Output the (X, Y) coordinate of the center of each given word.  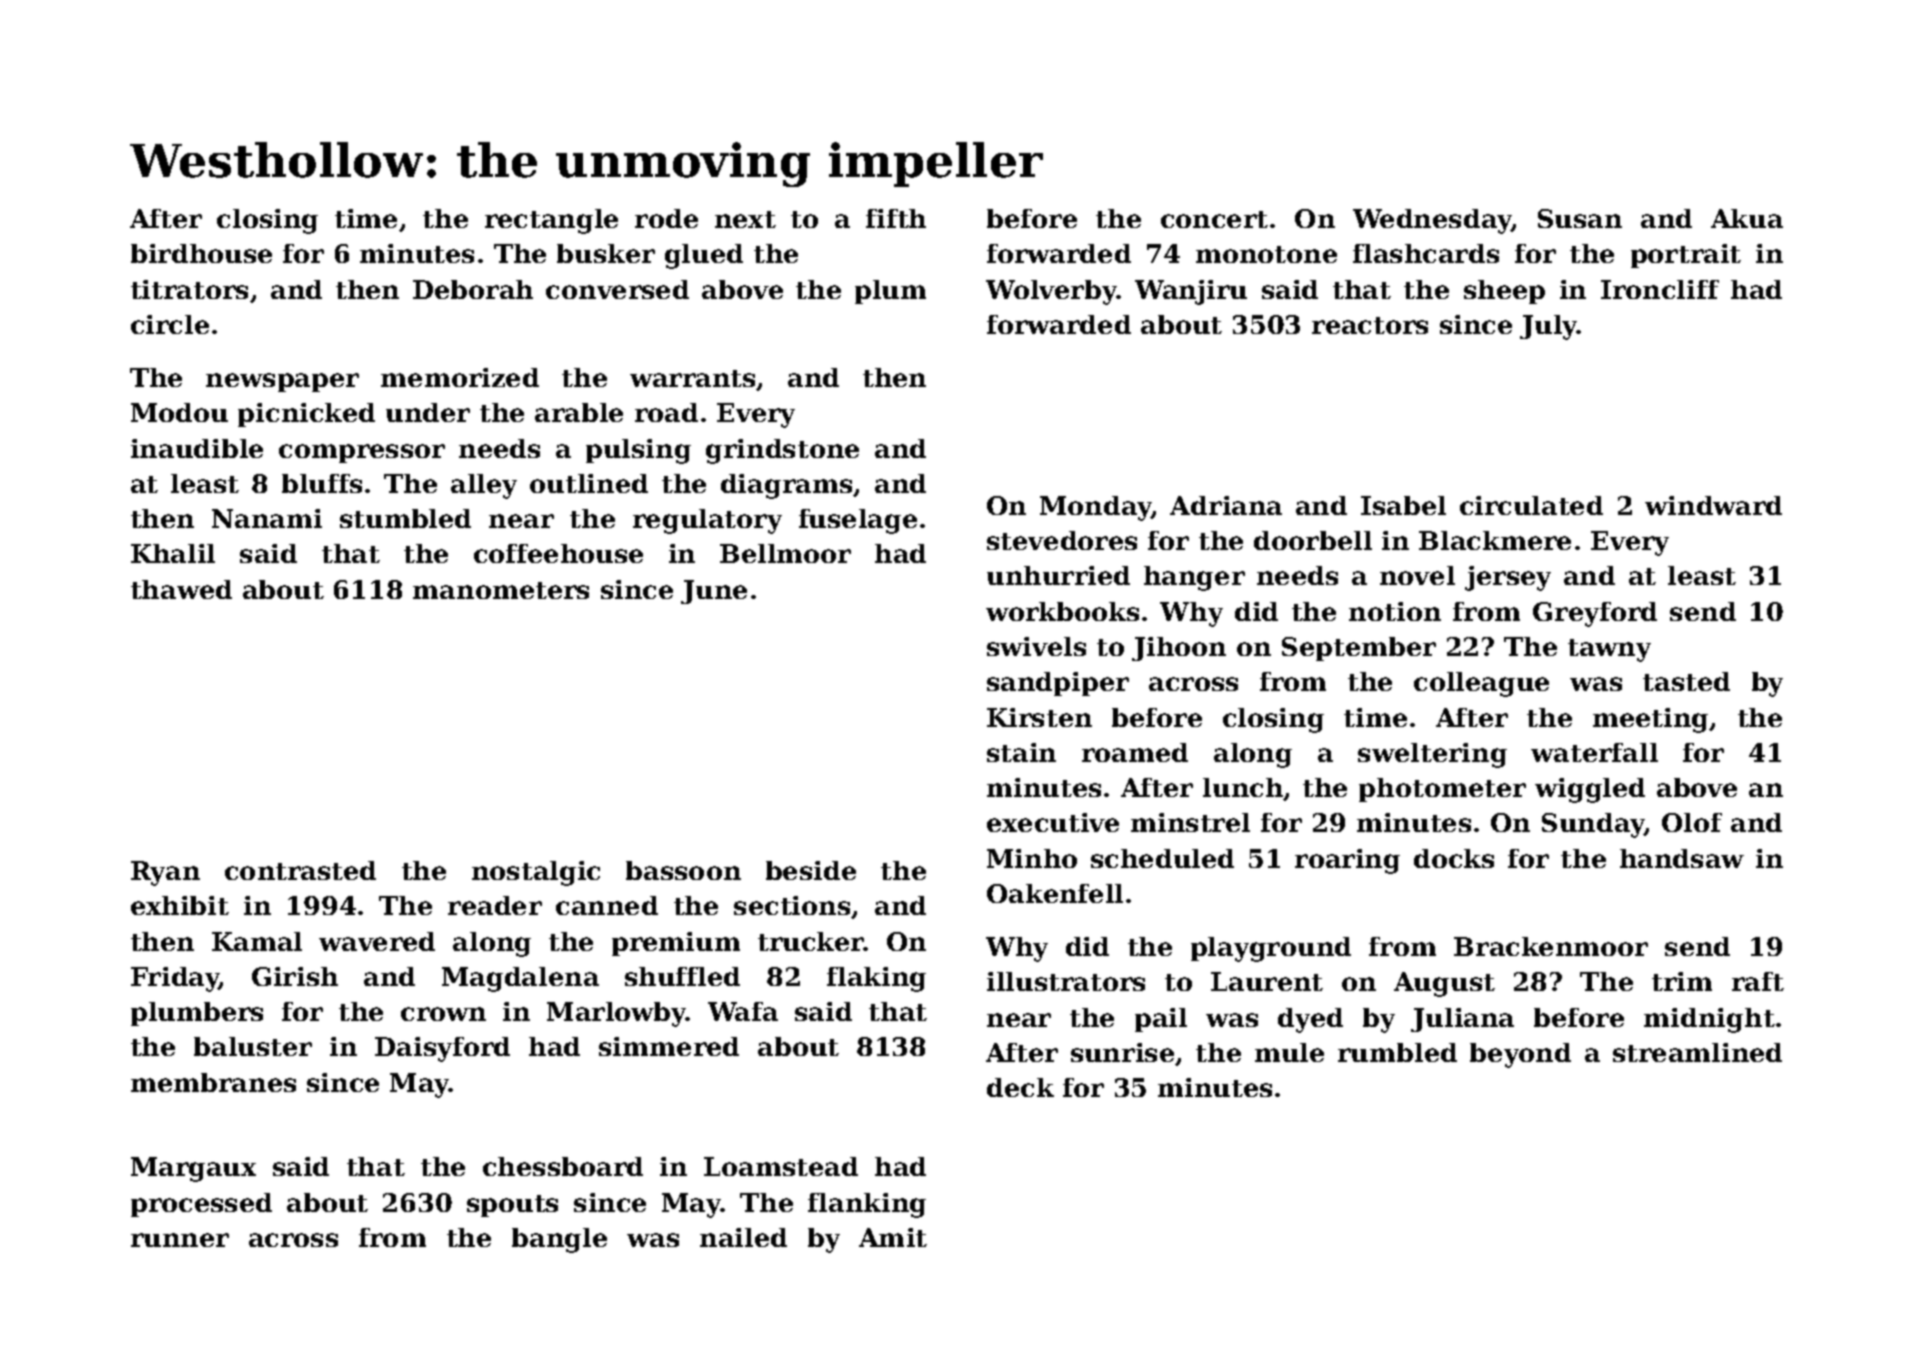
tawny (1609, 650)
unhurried (1058, 575)
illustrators (1066, 981)
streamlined (1697, 1052)
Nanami (267, 518)
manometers (501, 590)
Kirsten (1039, 717)
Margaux (193, 1169)
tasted (1686, 681)
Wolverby (1051, 292)
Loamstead (781, 1166)
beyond (1520, 1055)
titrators (189, 289)
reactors (1370, 325)
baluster (253, 1046)
